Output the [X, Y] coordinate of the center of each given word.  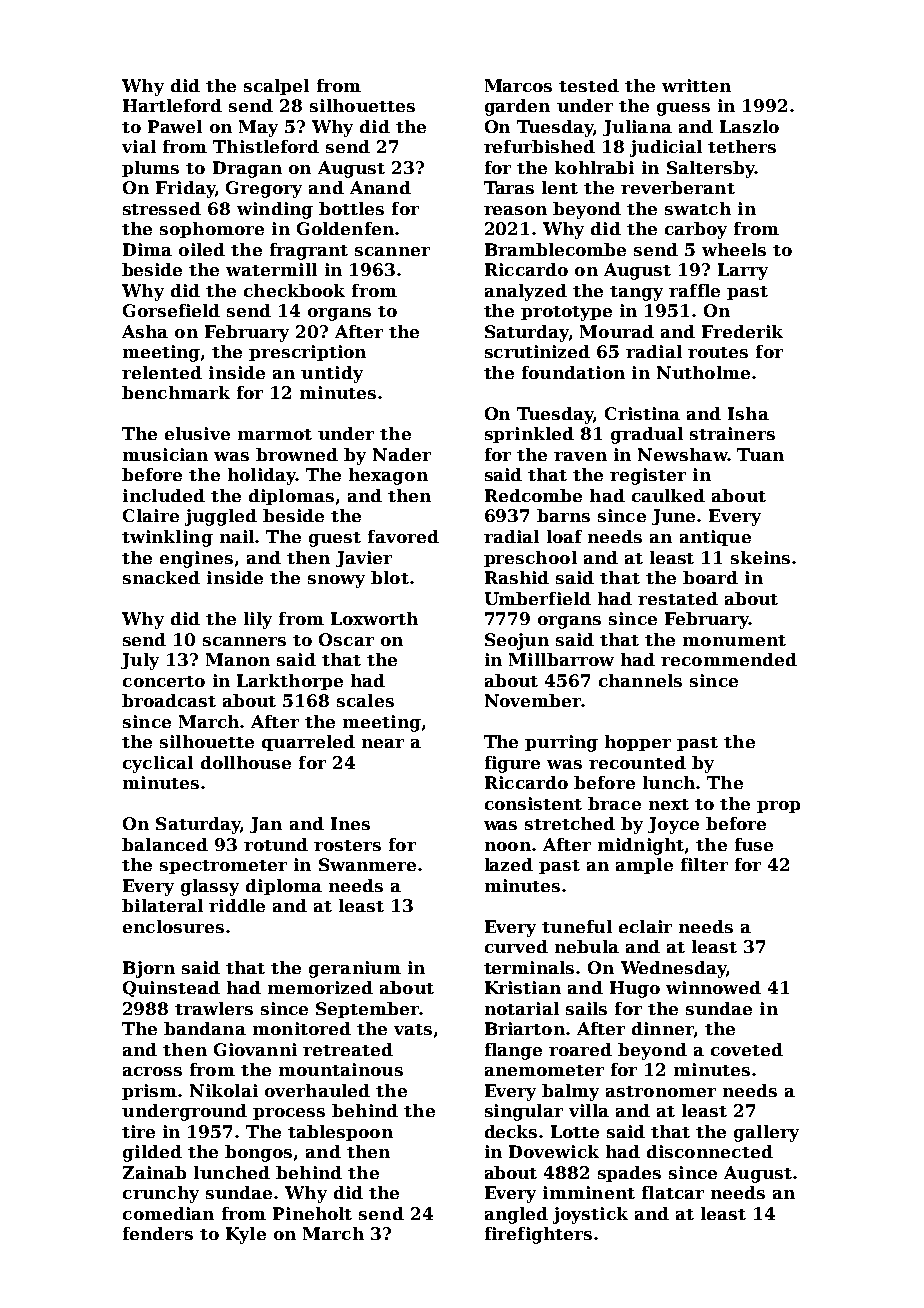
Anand [380, 187]
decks [511, 1131]
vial [139, 146]
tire [138, 1131]
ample [644, 866]
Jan [266, 825]
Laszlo [749, 126]
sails [586, 1008]
